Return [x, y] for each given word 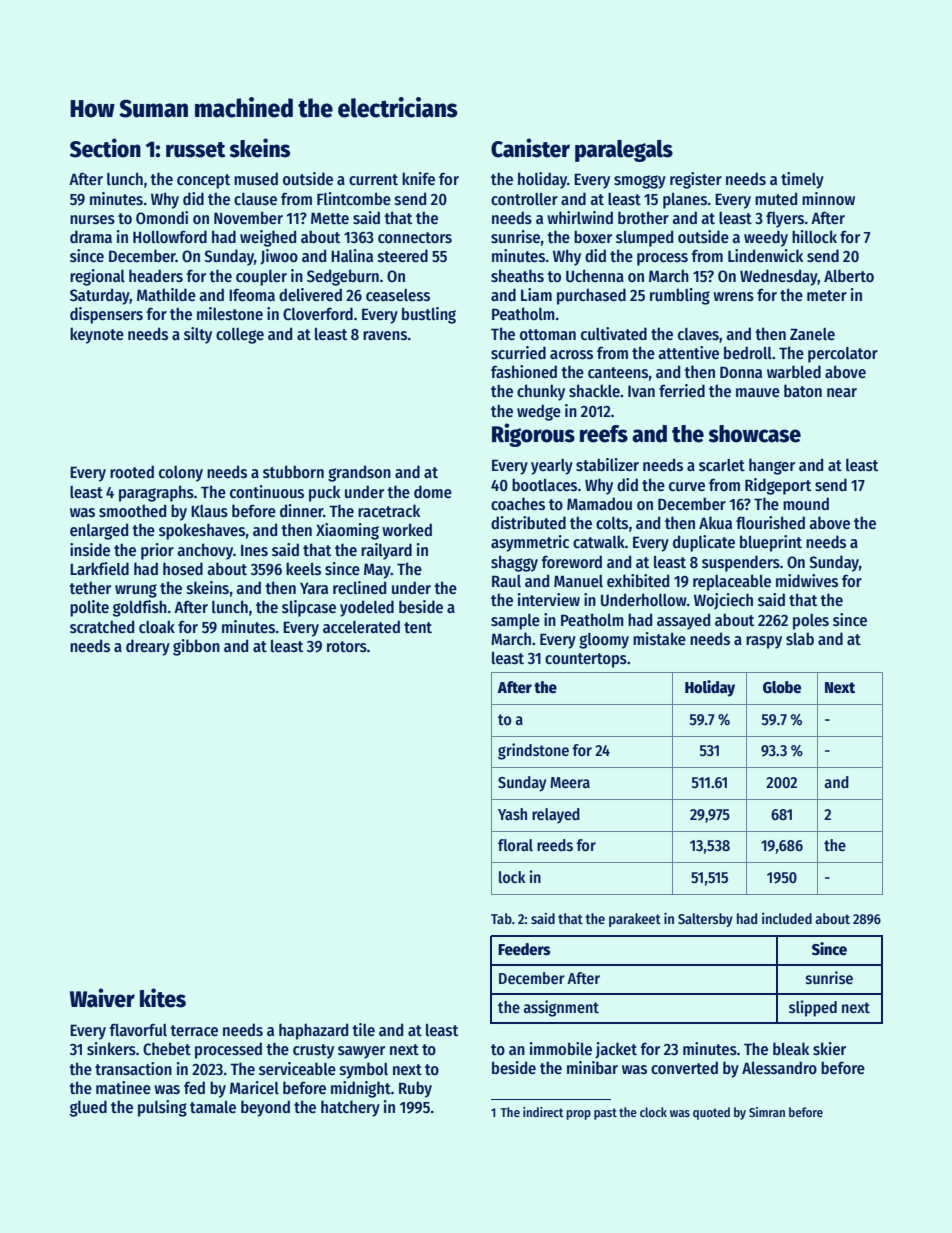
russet [196, 150]
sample [515, 622]
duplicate [704, 543]
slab [800, 639]
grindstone [533, 751]
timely [802, 180]
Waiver [102, 998]
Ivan [641, 391]
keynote [97, 335]
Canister [530, 148]
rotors [347, 646]
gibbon [196, 647]
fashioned [524, 372]
